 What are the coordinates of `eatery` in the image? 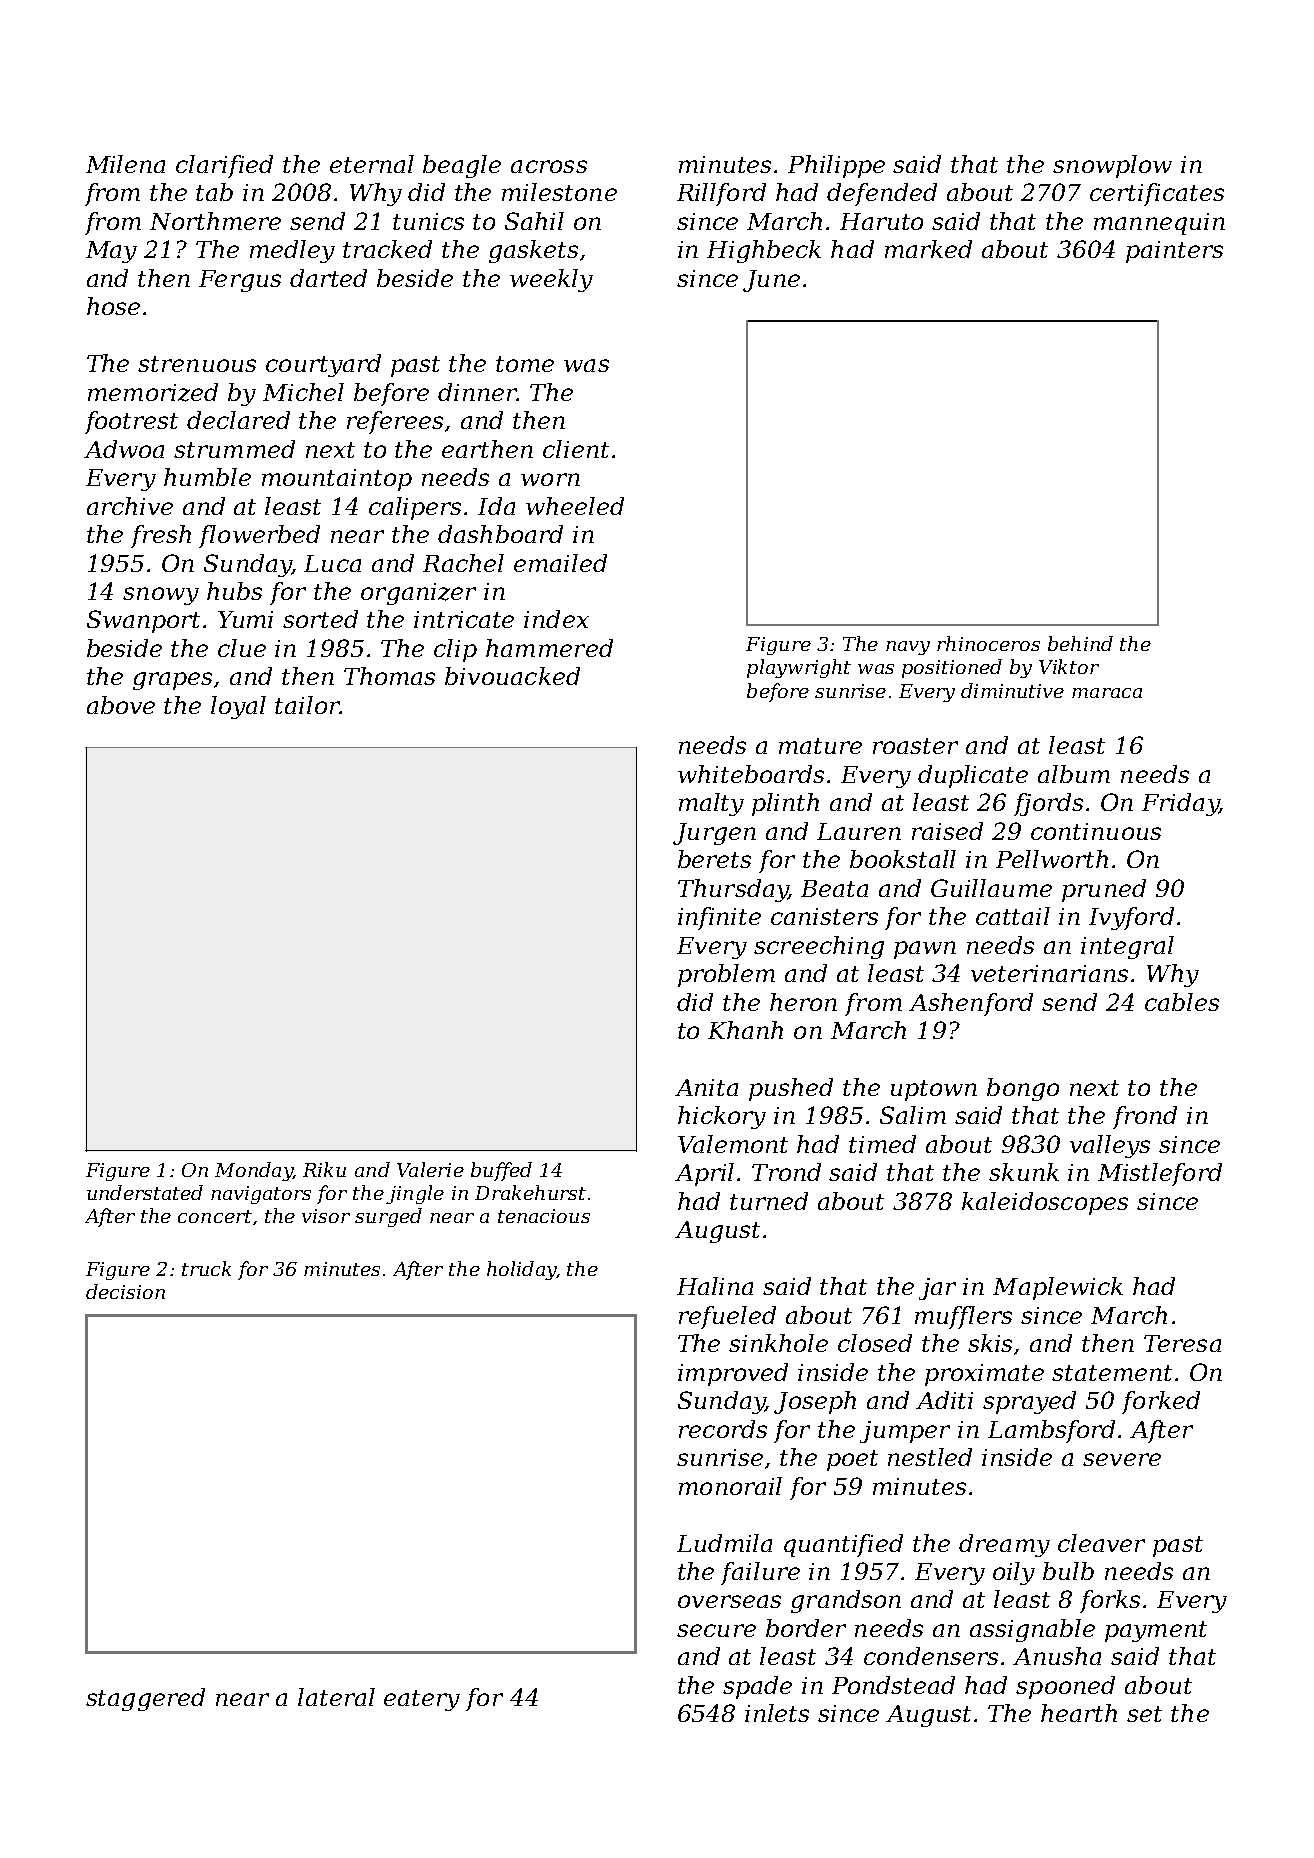 It's located at (422, 1700).
